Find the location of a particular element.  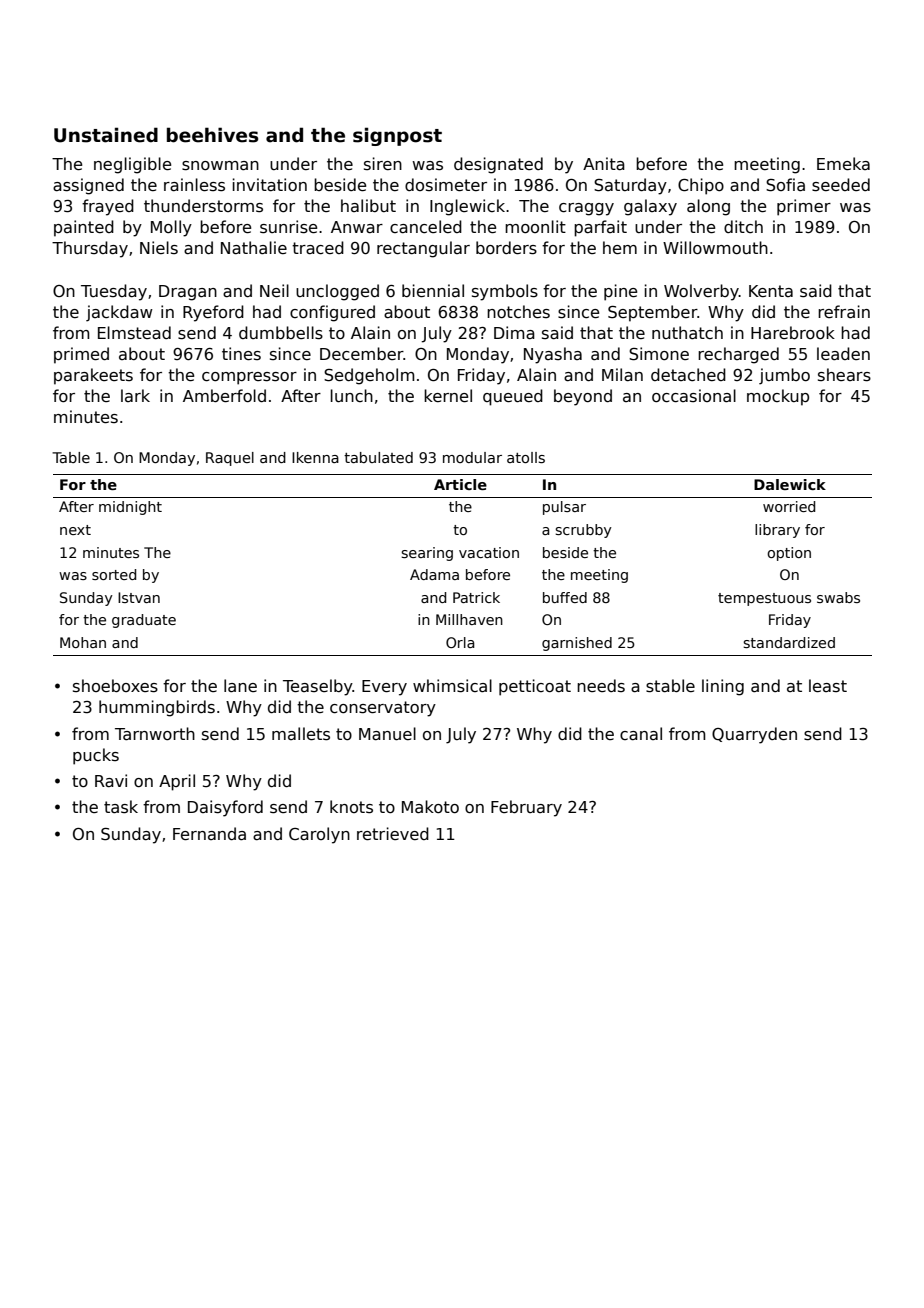

lane is located at coordinates (240, 685).
